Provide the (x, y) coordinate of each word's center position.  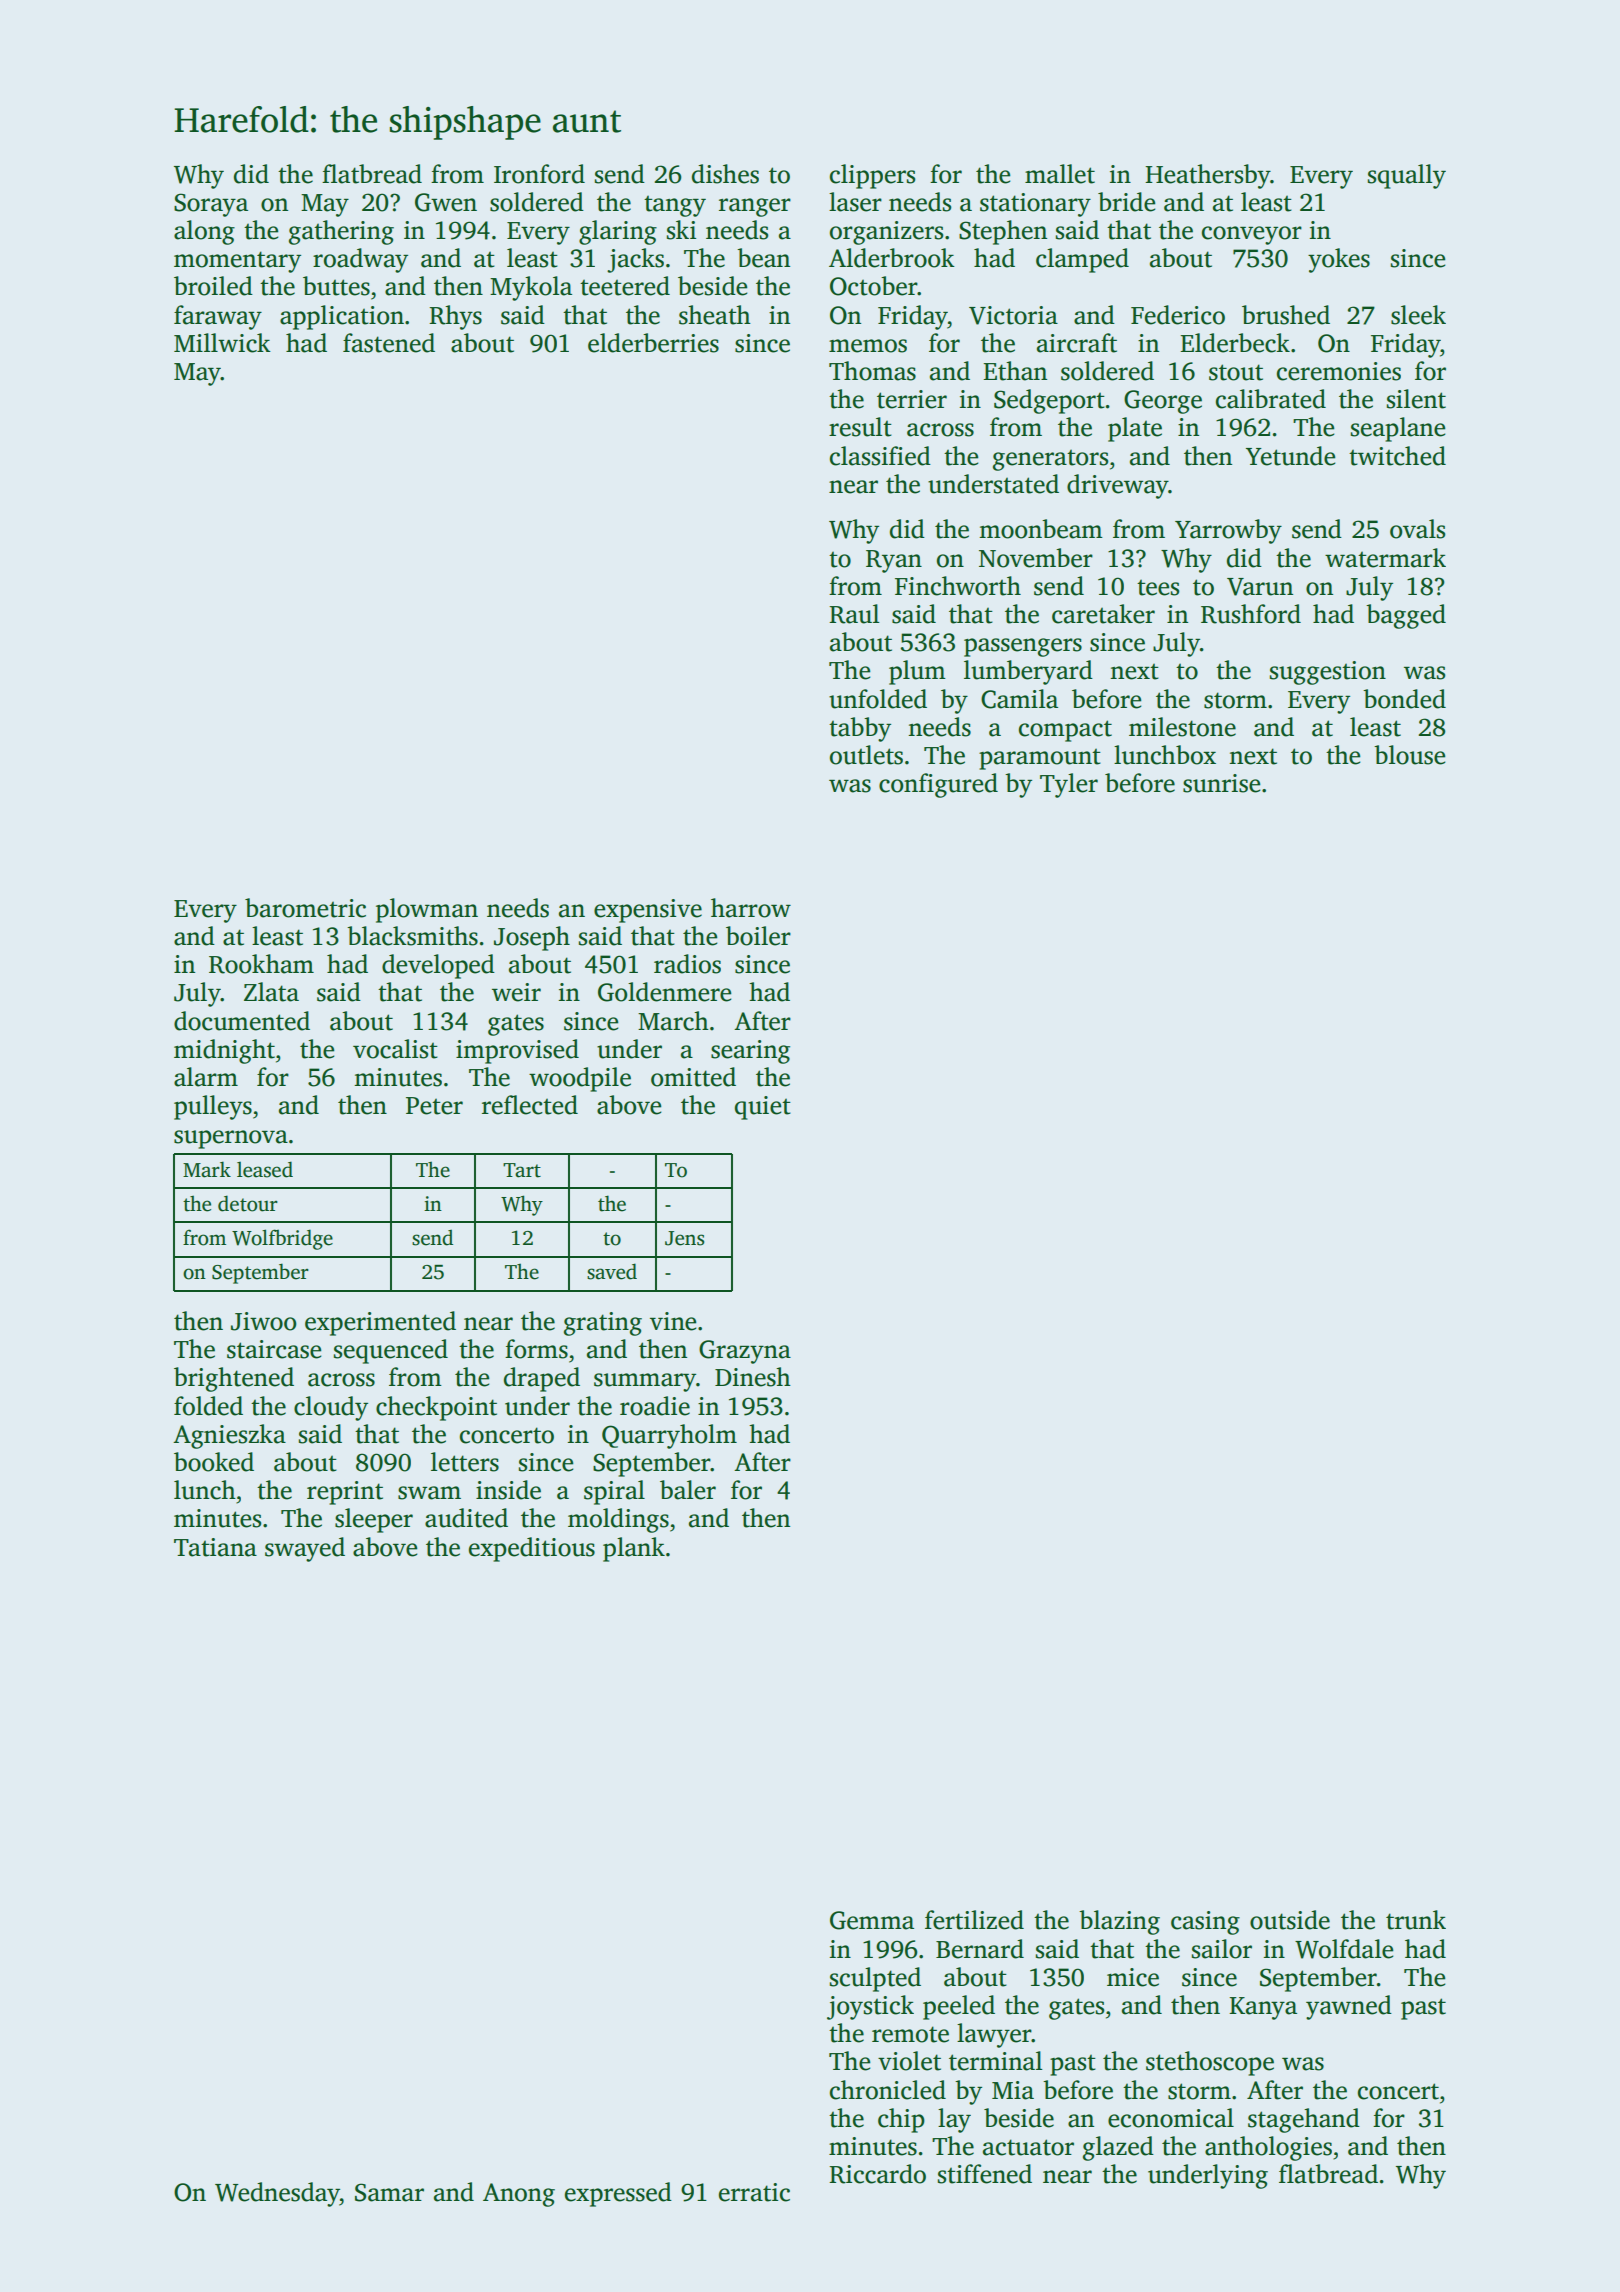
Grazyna (745, 1352)
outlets (866, 755)
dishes (725, 174)
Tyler (1069, 785)
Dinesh (753, 1377)
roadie (655, 1406)
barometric (305, 908)
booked (214, 1462)
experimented (380, 1323)
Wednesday (277, 2194)
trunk (1416, 1920)
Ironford (539, 174)
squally (1407, 176)
